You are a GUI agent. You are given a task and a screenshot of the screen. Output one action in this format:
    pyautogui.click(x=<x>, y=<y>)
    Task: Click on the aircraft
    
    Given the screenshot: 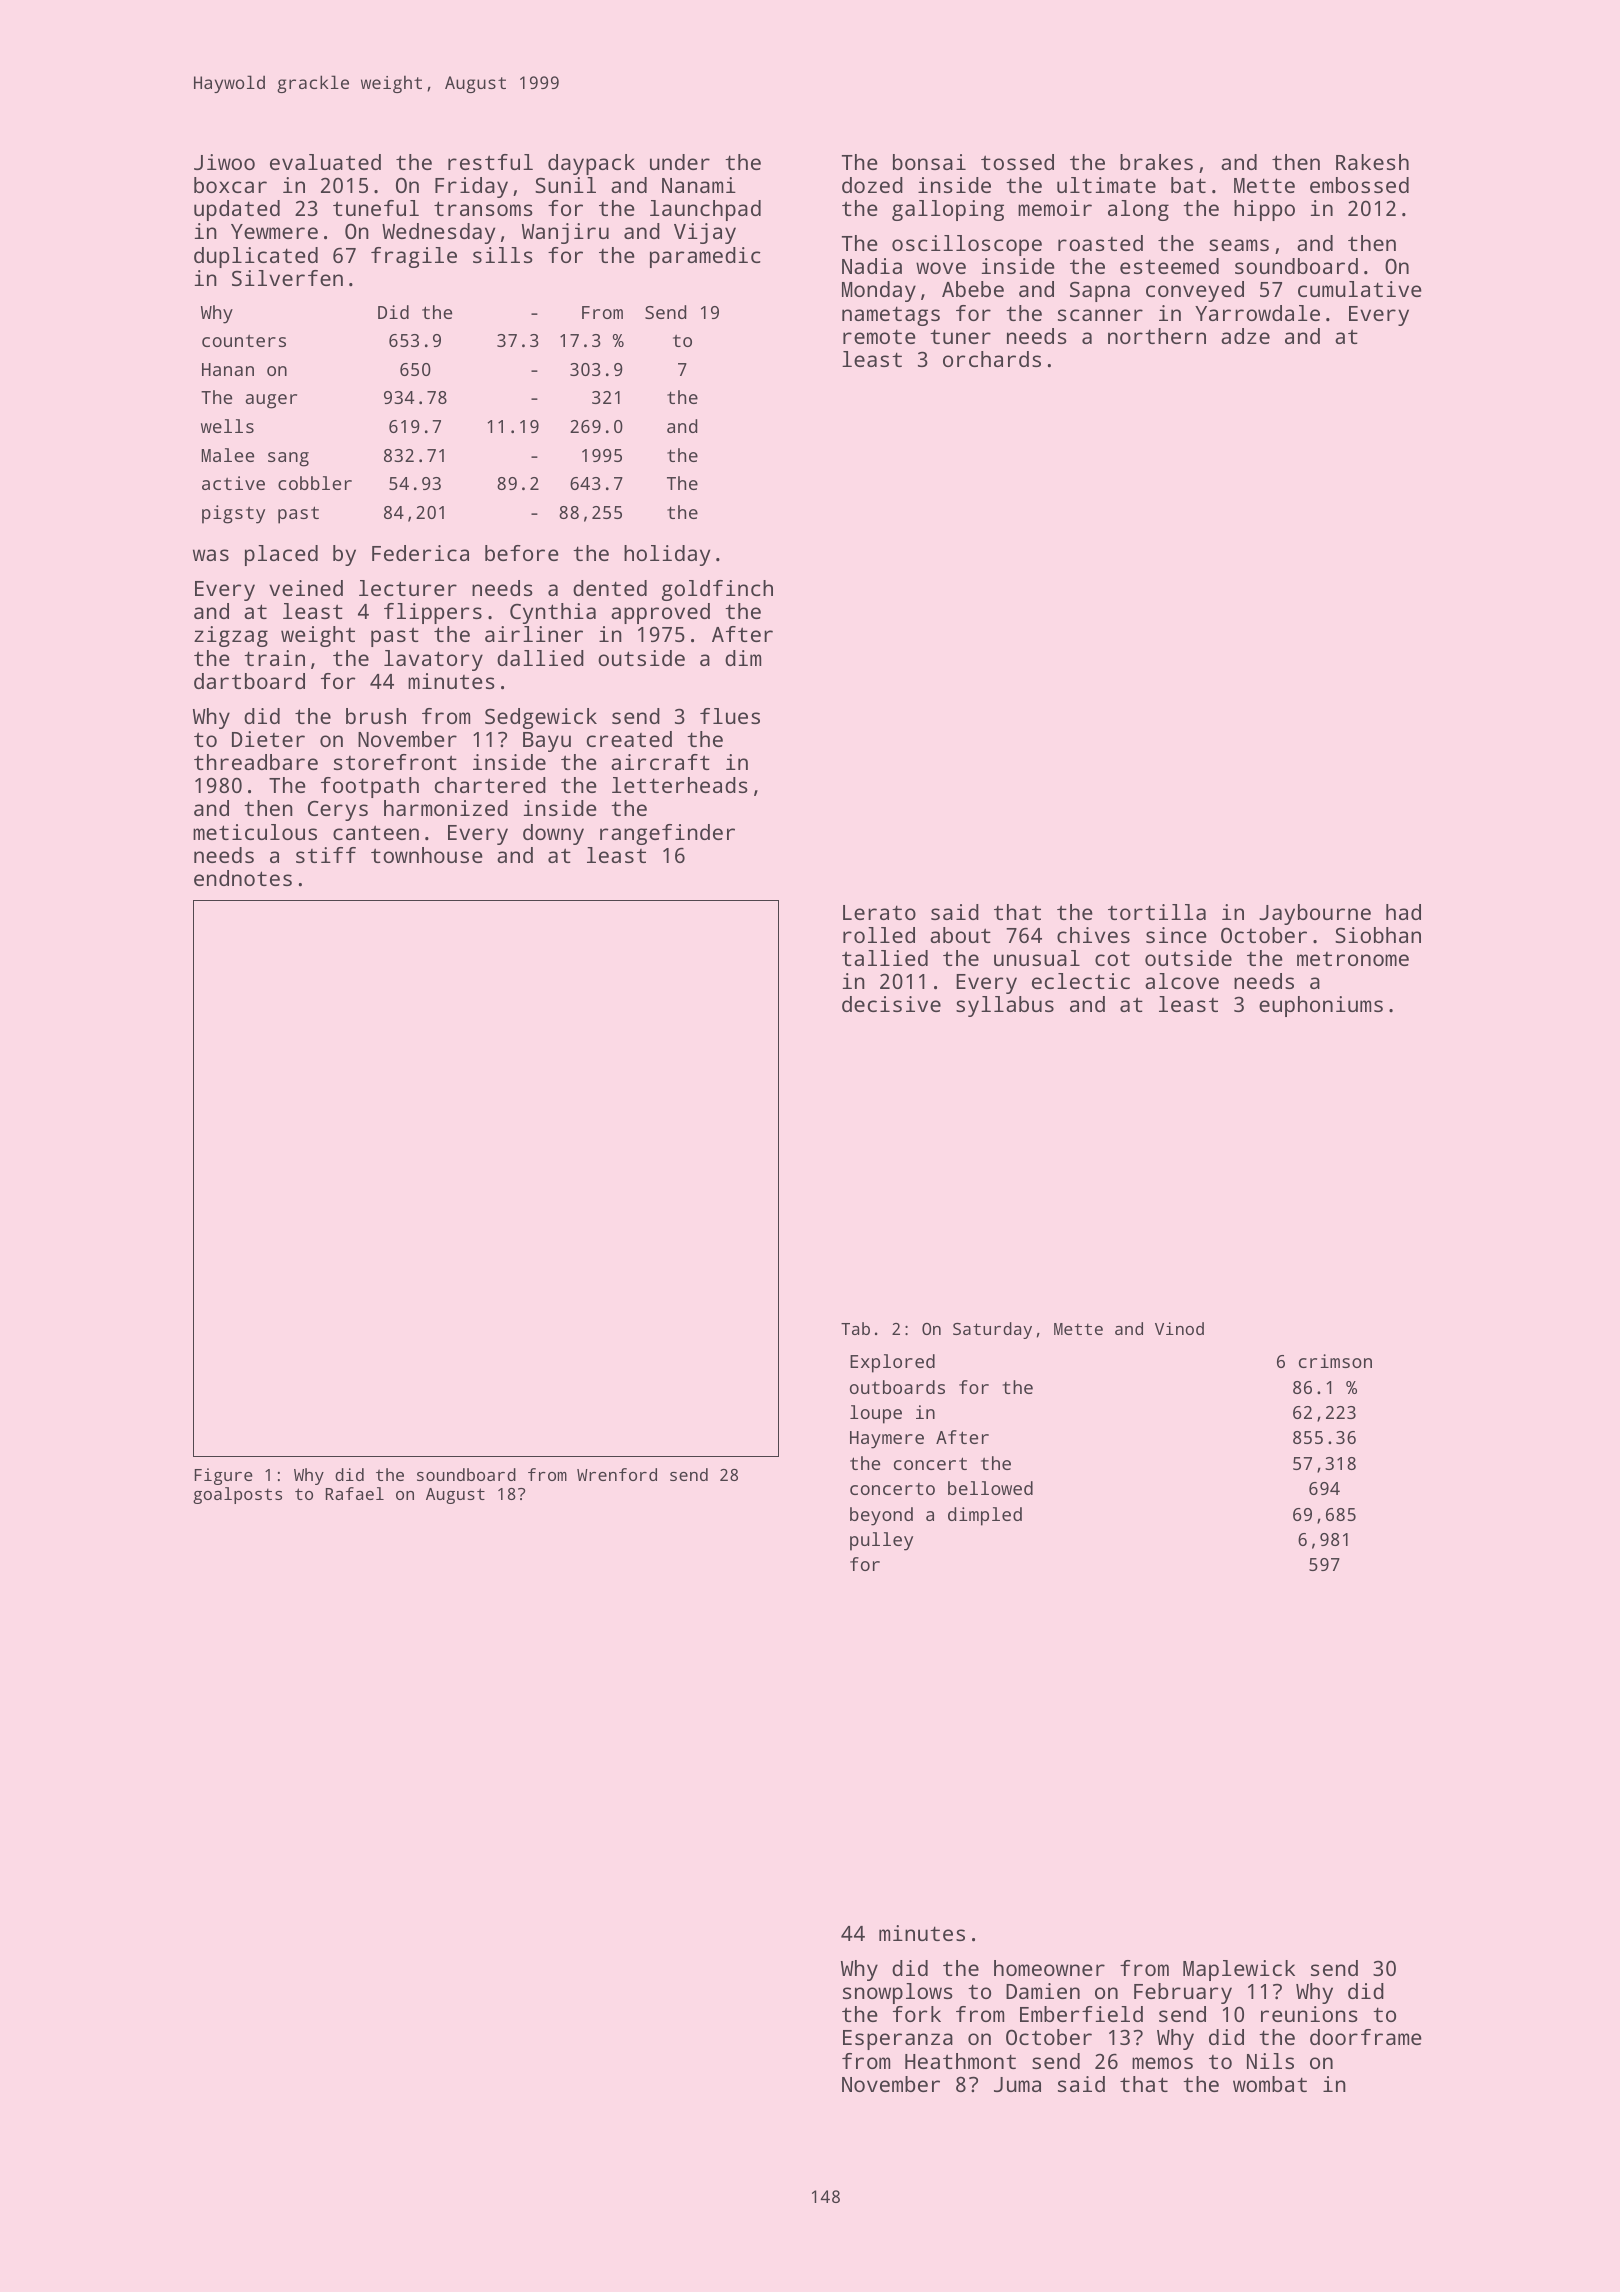 What is the action you would take?
    pyautogui.click(x=660, y=762)
